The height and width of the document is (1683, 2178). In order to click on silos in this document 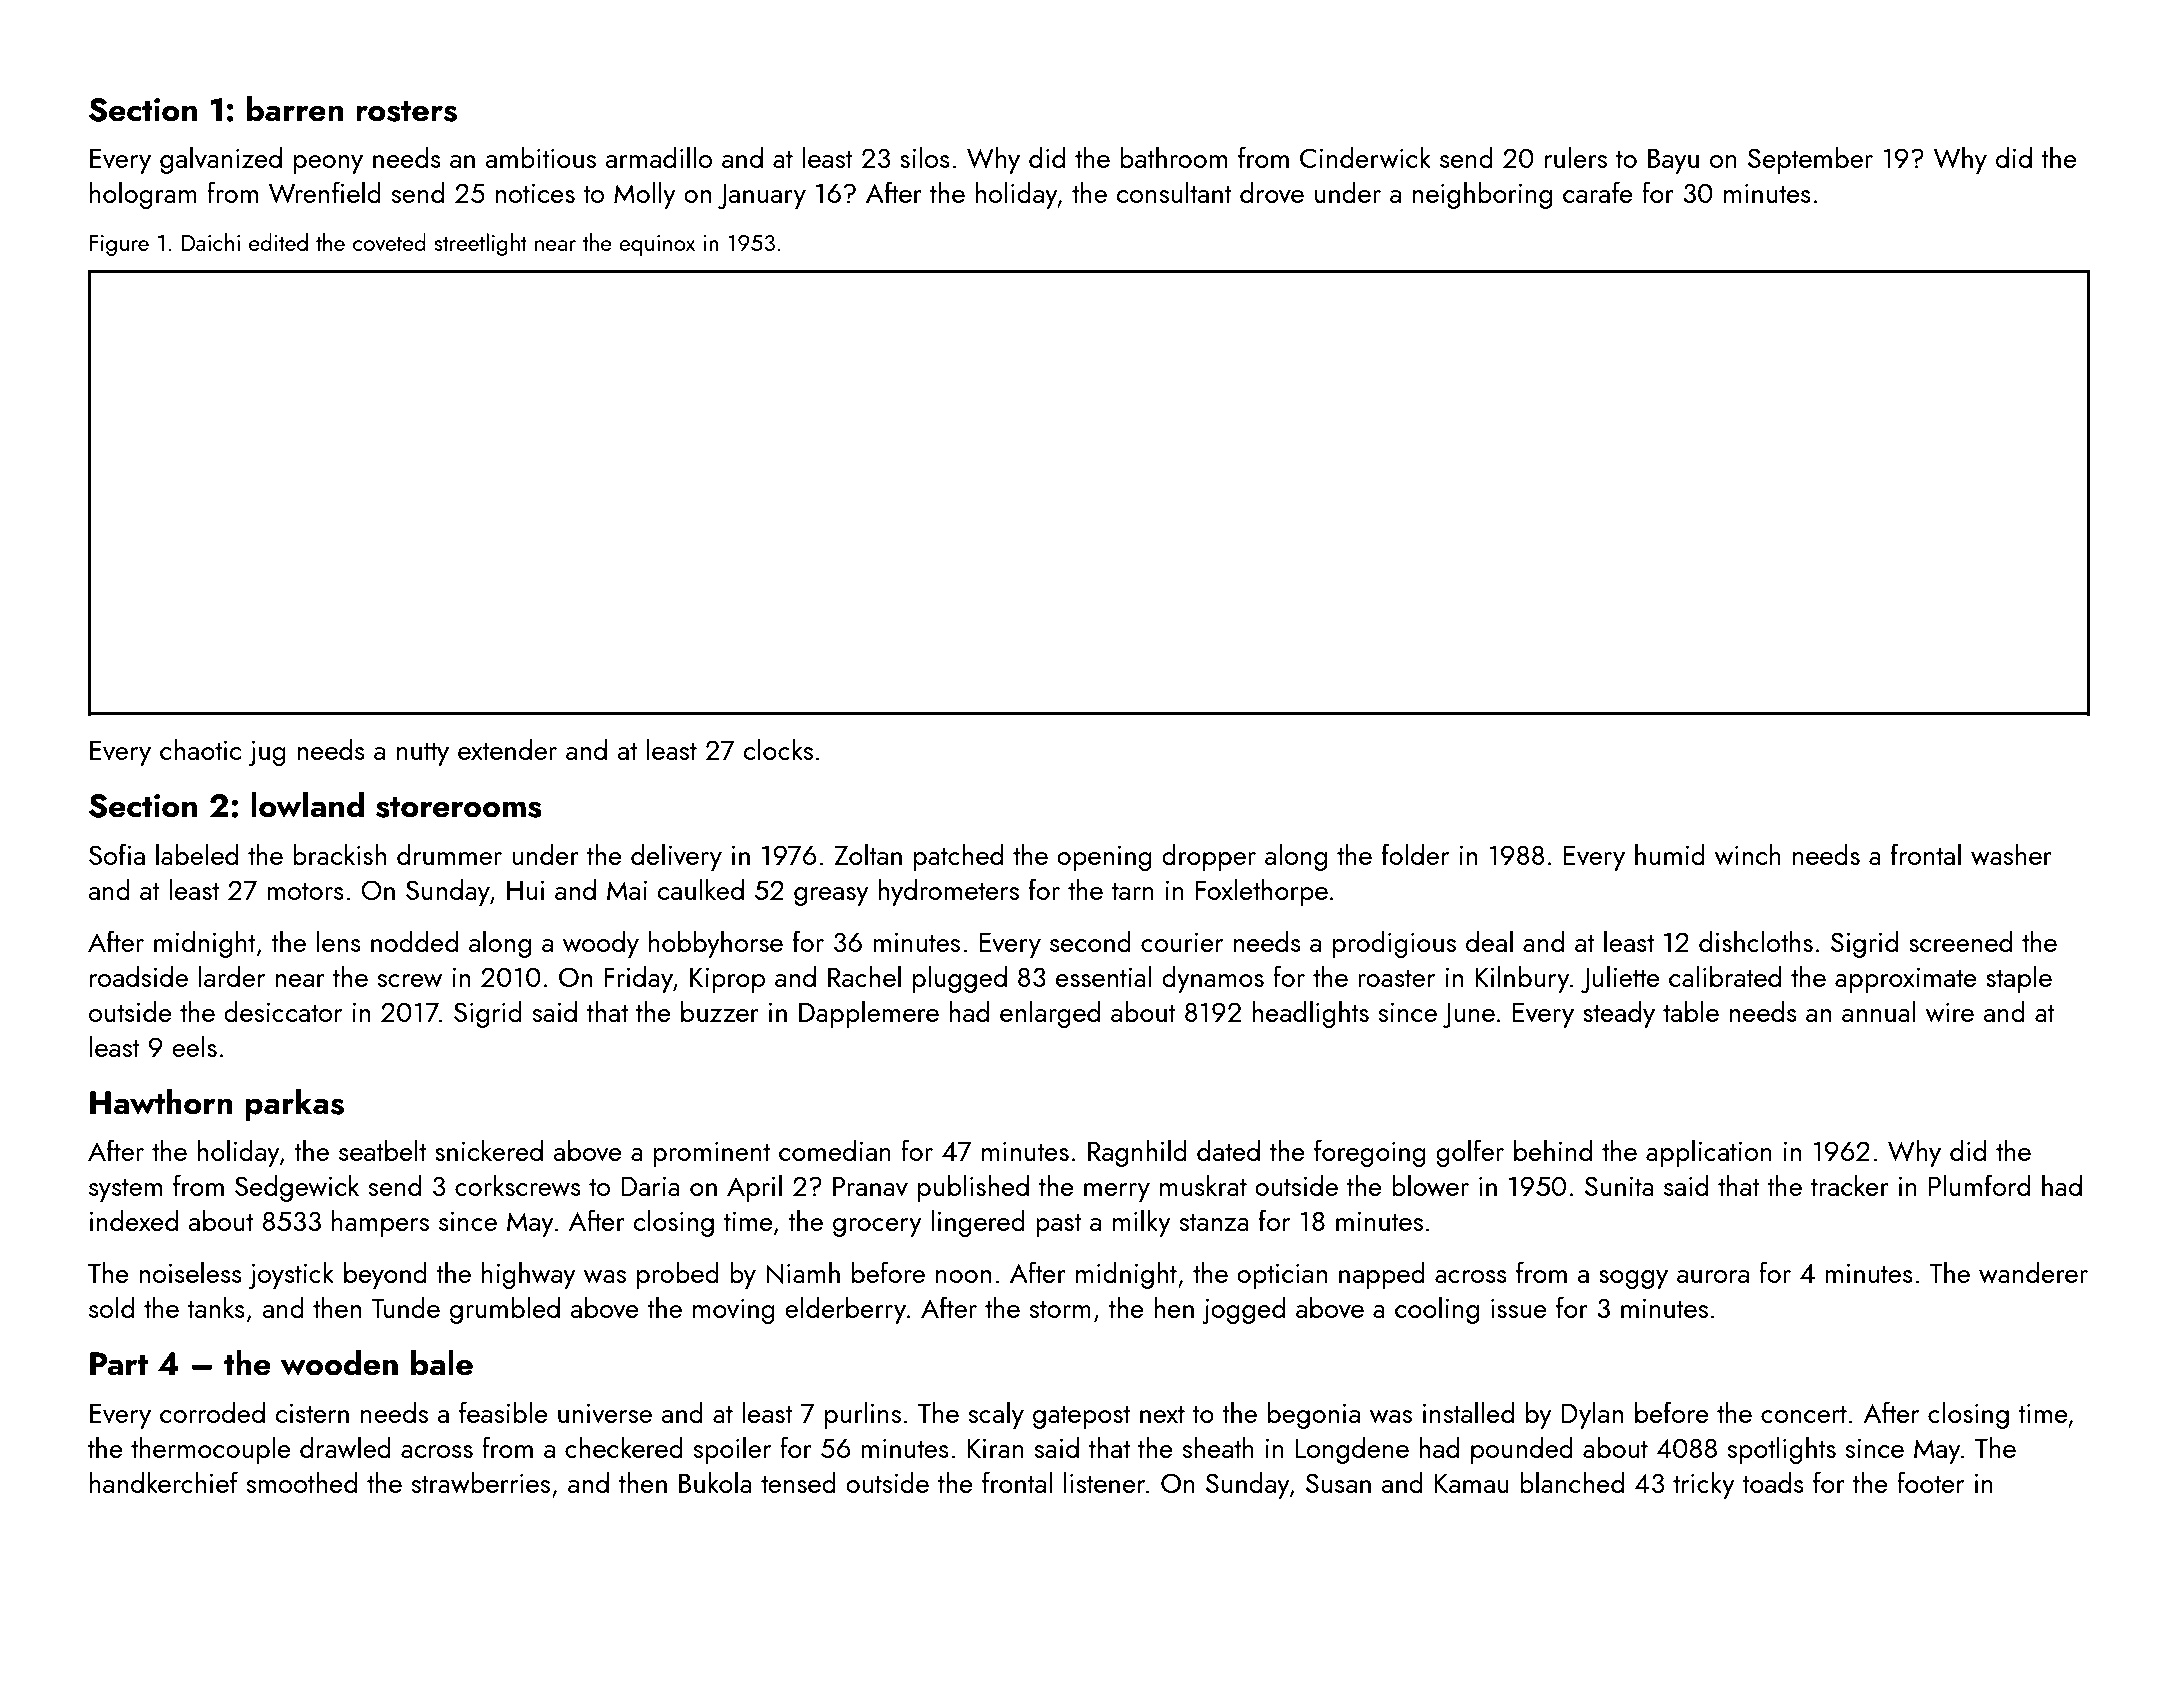, I will do `click(925, 157)`.
